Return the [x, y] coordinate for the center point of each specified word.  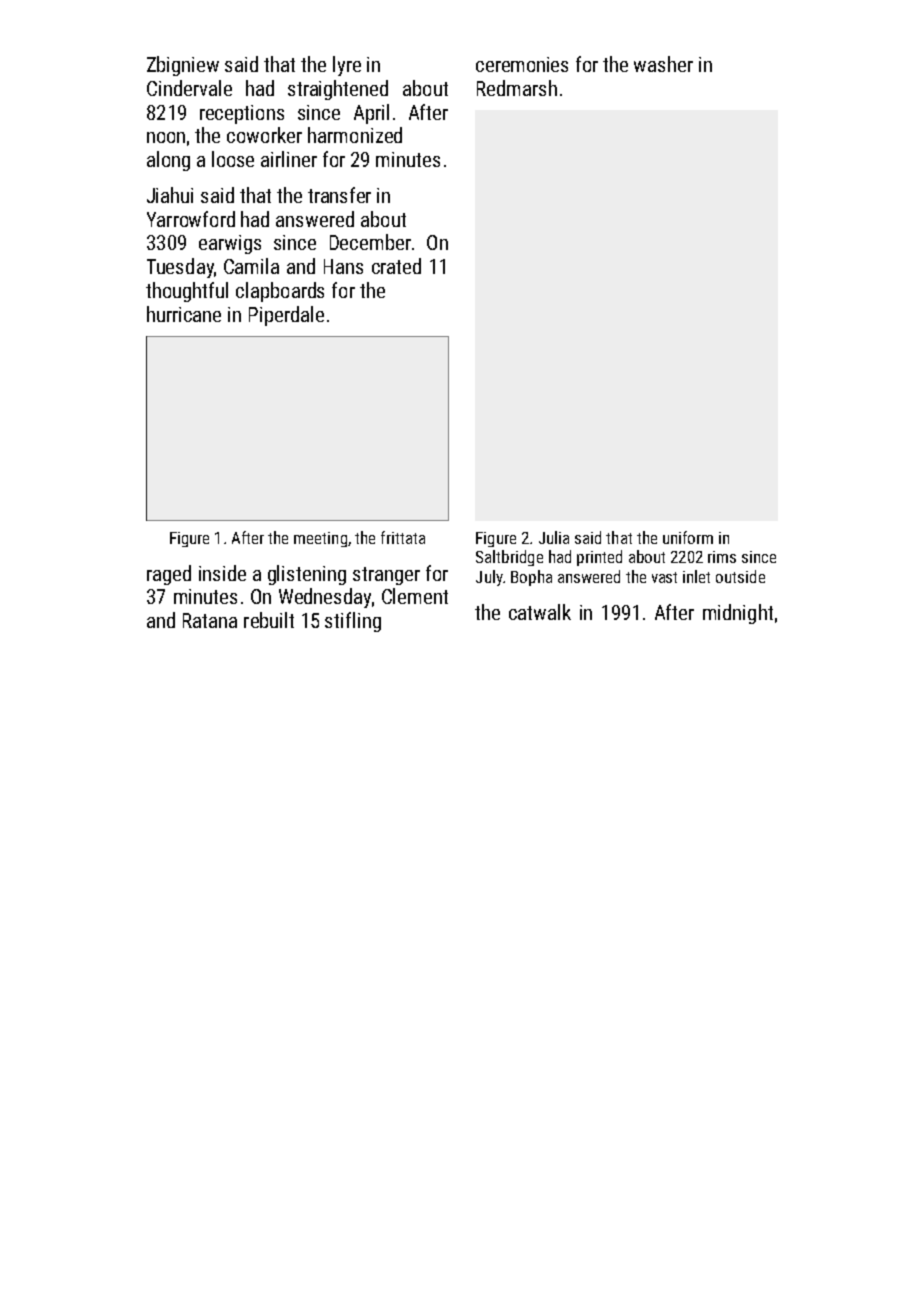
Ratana [210, 620]
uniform [688, 537]
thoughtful [187, 292]
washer [663, 64]
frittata [403, 537]
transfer [339, 195]
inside [222, 573]
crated [396, 266]
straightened [338, 90]
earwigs [230, 244]
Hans [343, 266]
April [371, 114]
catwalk [540, 612]
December [370, 242]
